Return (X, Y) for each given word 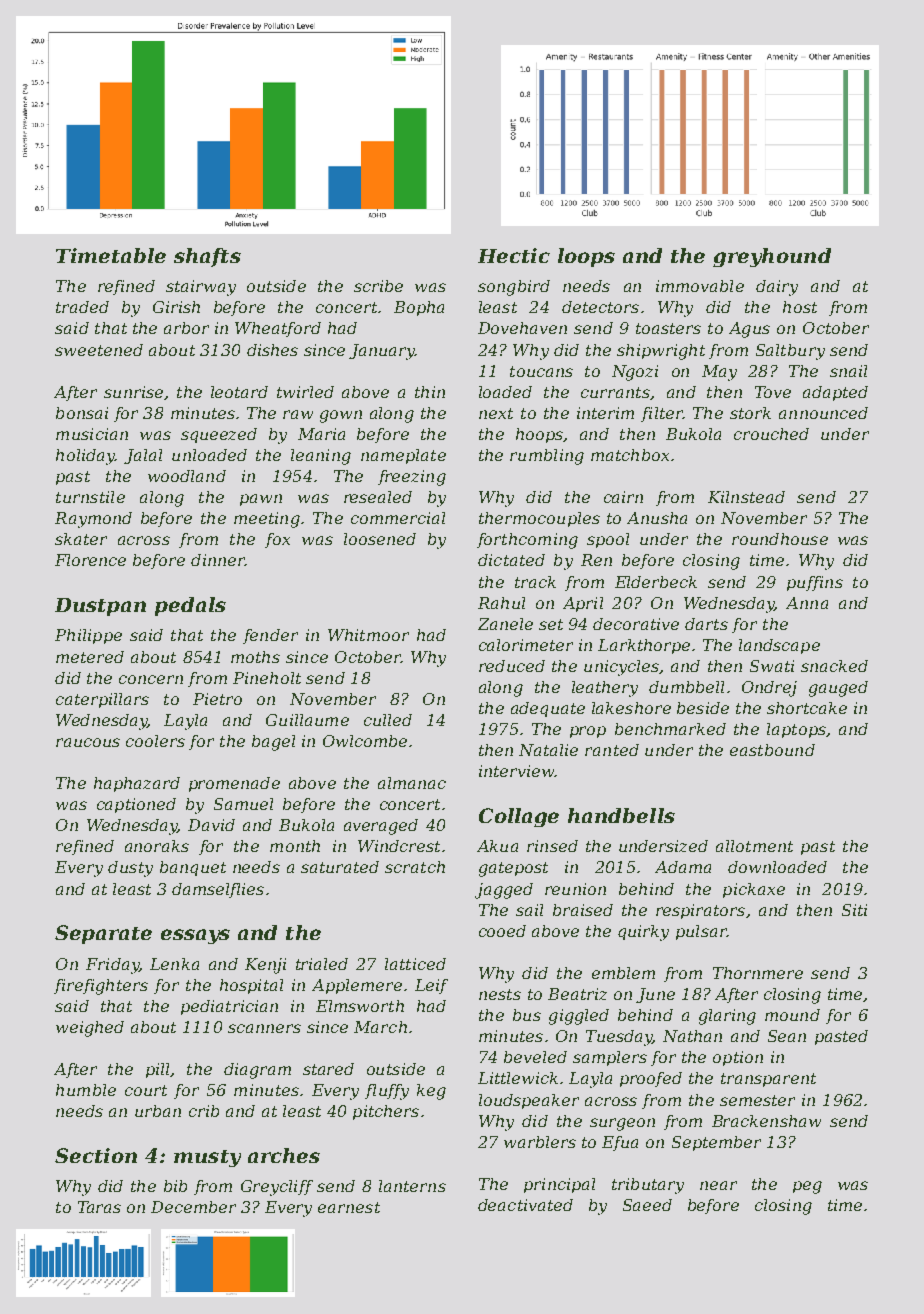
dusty (130, 869)
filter (662, 414)
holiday (85, 457)
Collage (519, 817)
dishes (272, 350)
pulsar (701, 932)
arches (284, 1155)
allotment (754, 846)
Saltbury (790, 352)
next (496, 413)
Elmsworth (360, 1006)
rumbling (547, 457)
